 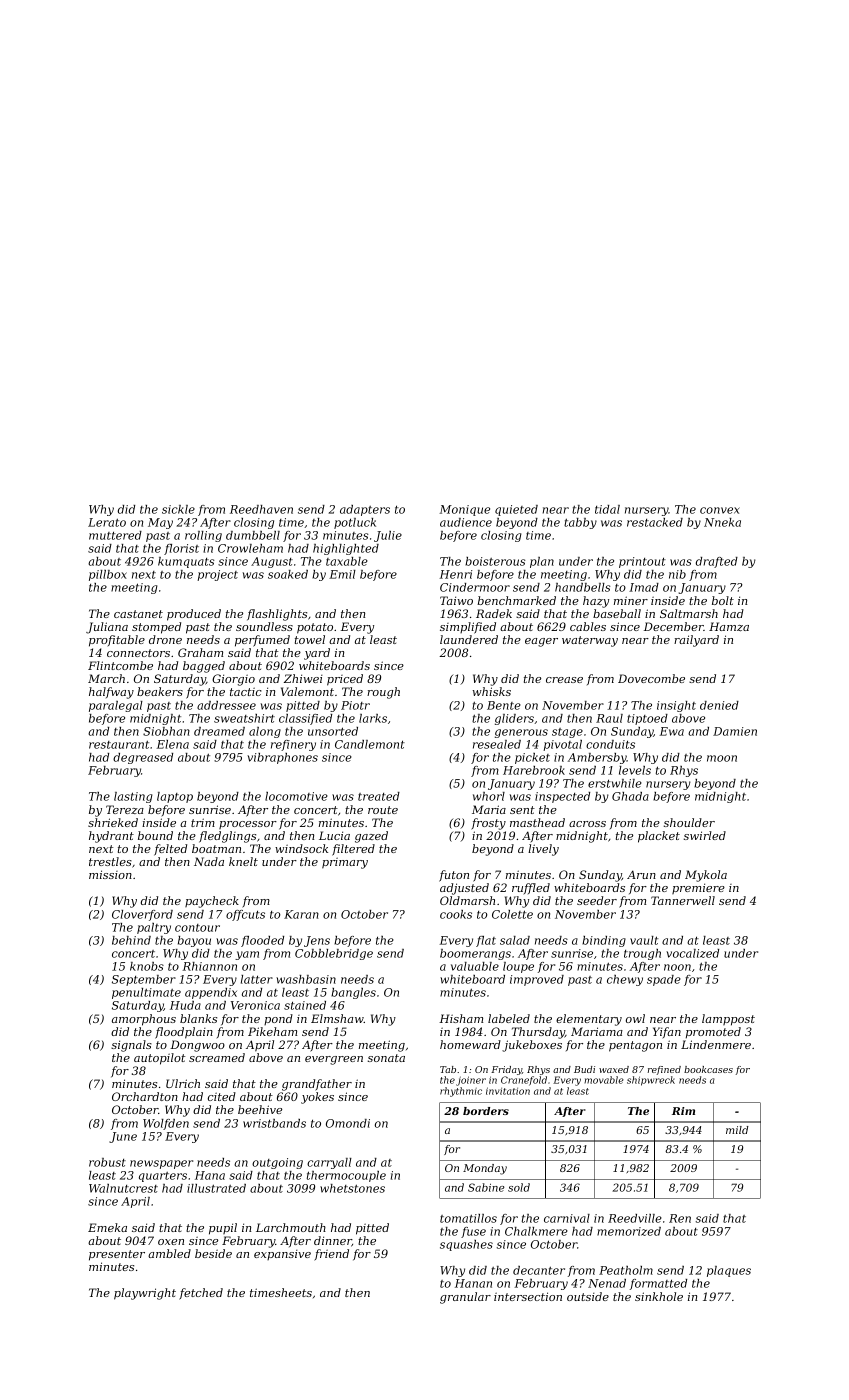 What do you see at coordinates (604, 1080) in the screenshot?
I see `movable` at bounding box center [604, 1080].
